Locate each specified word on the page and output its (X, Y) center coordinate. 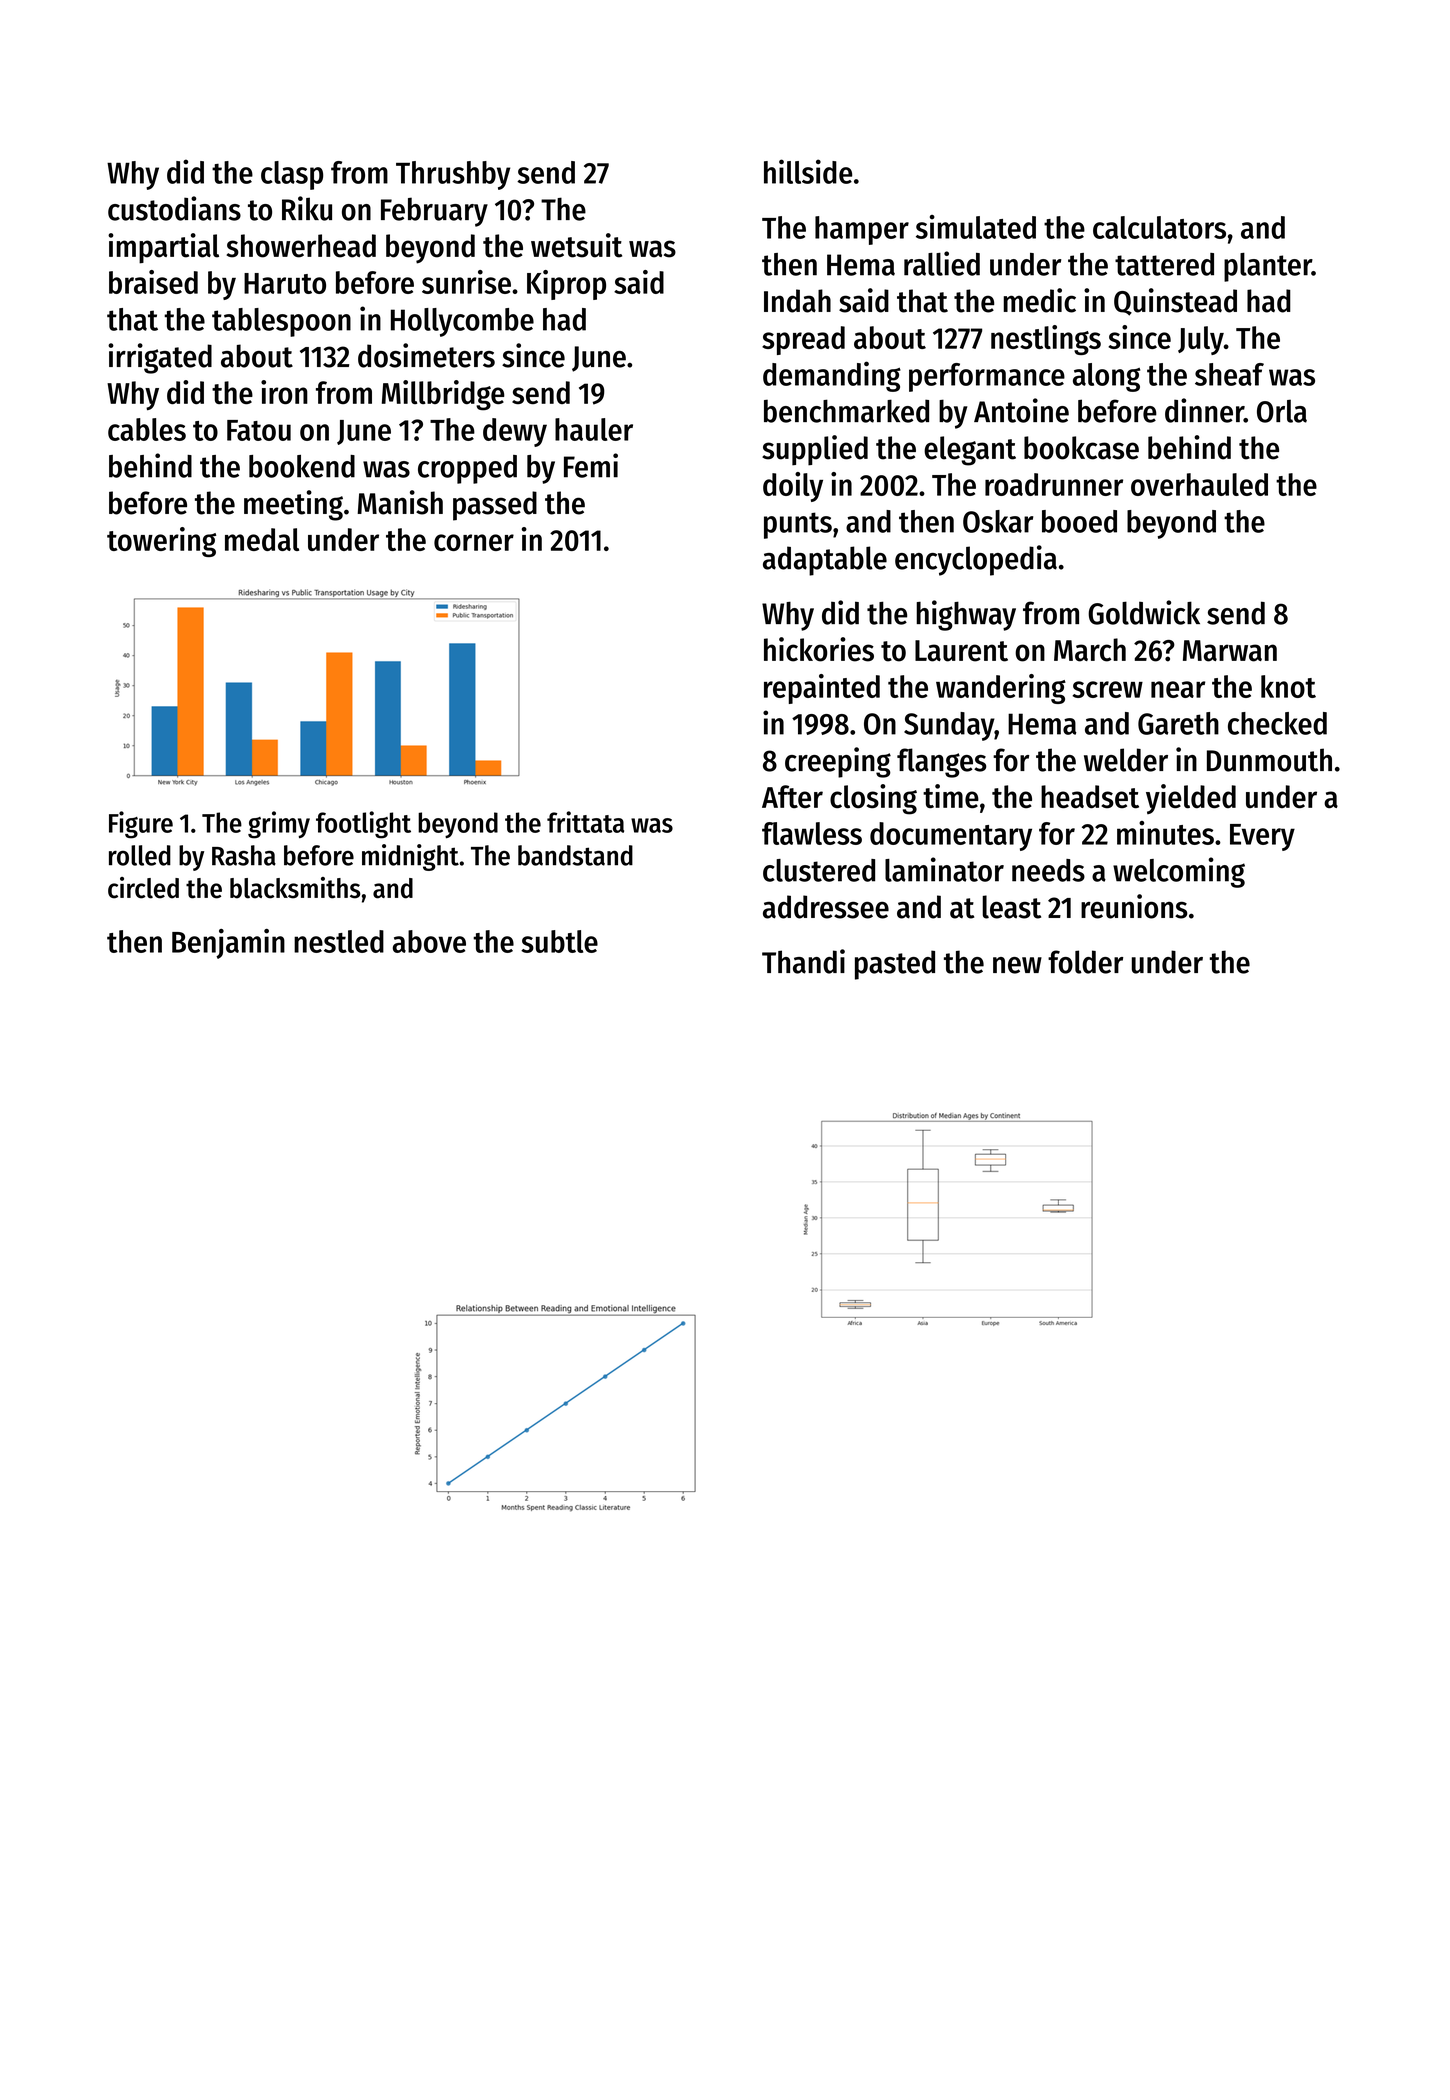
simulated (976, 227)
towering (161, 542)
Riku (307, 208)
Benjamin (228, 944)
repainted (822, 689)
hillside (808, 171)
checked (1277, 723)
